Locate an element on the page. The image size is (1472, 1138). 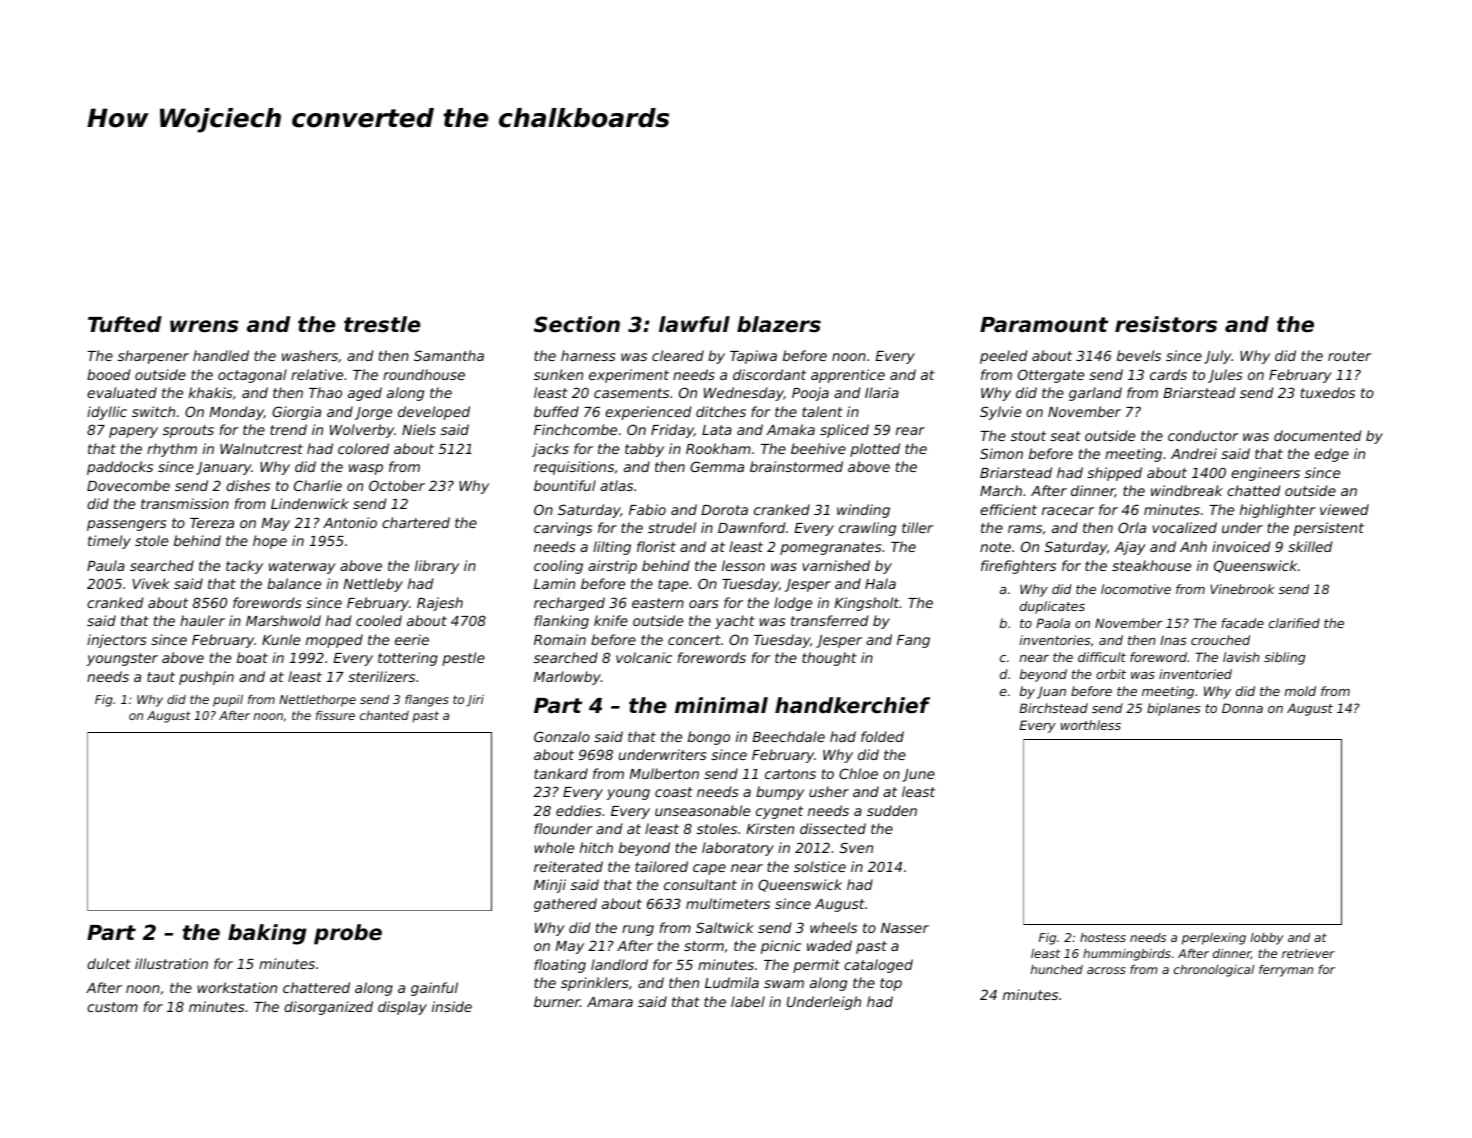
Sven is located at coordinates (856, 847).
